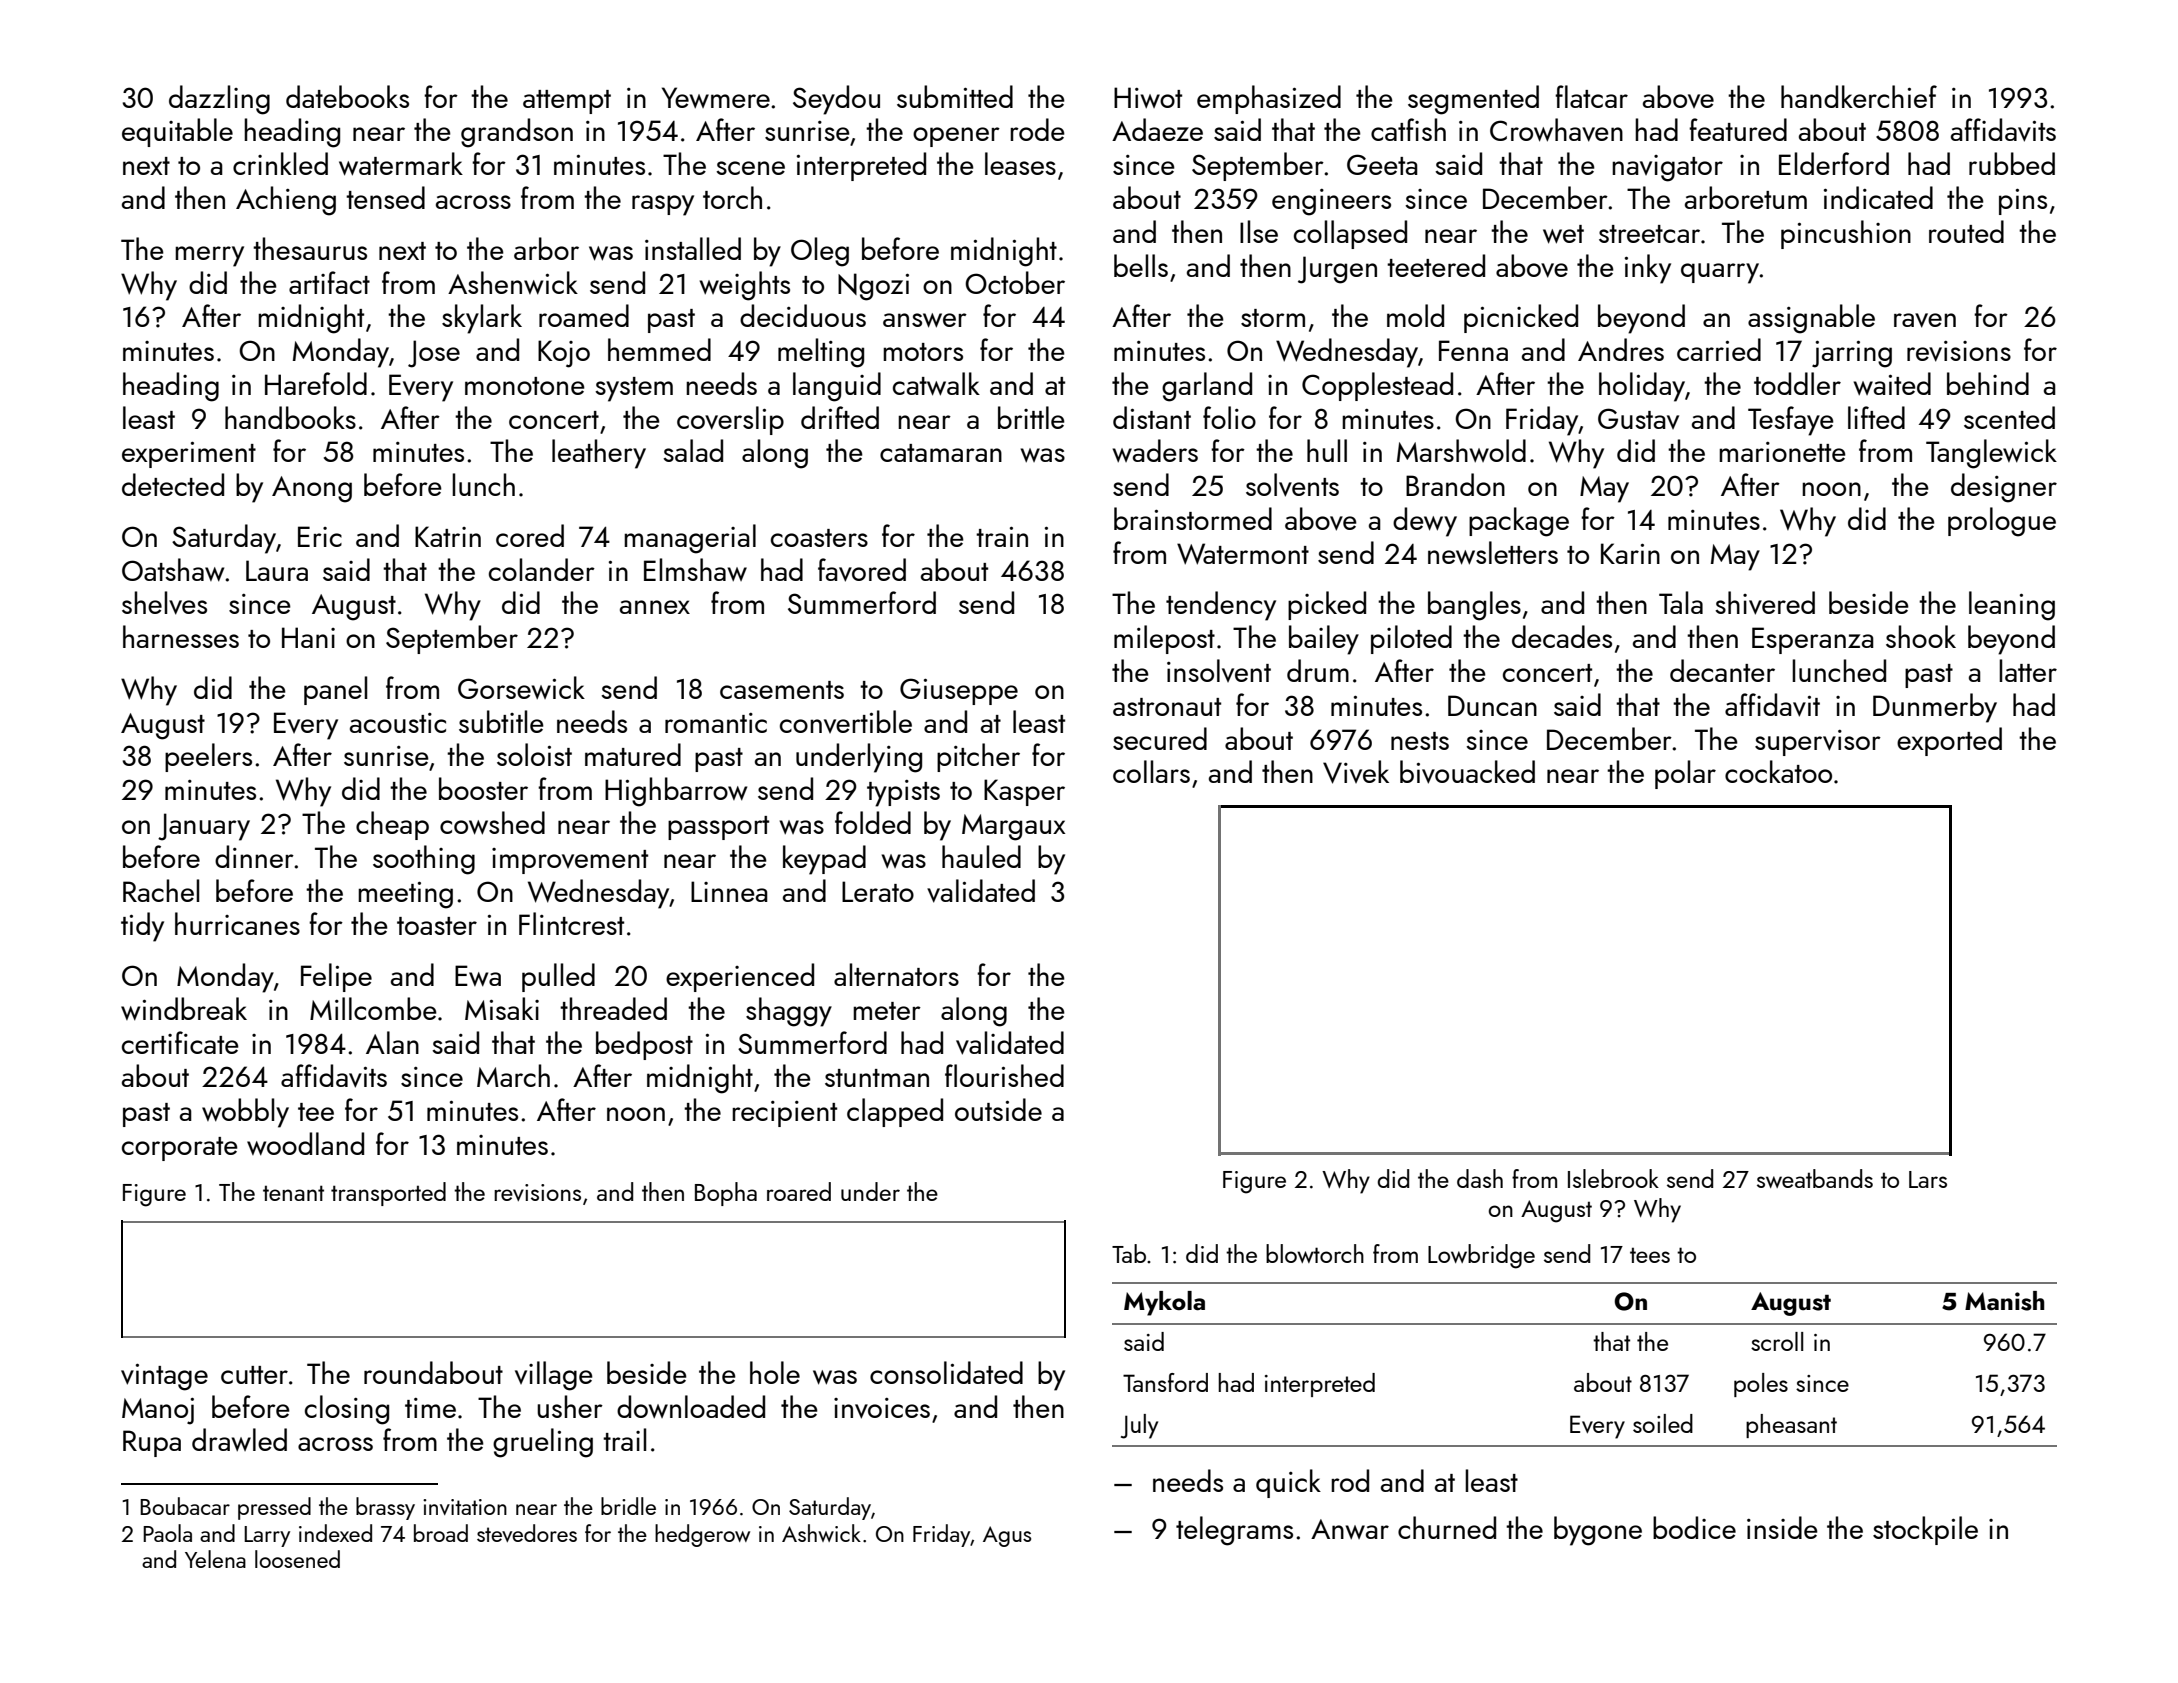  Describe the element at coordinates (1382, 164) in the screenshot. I see `Geeta` at that location.
